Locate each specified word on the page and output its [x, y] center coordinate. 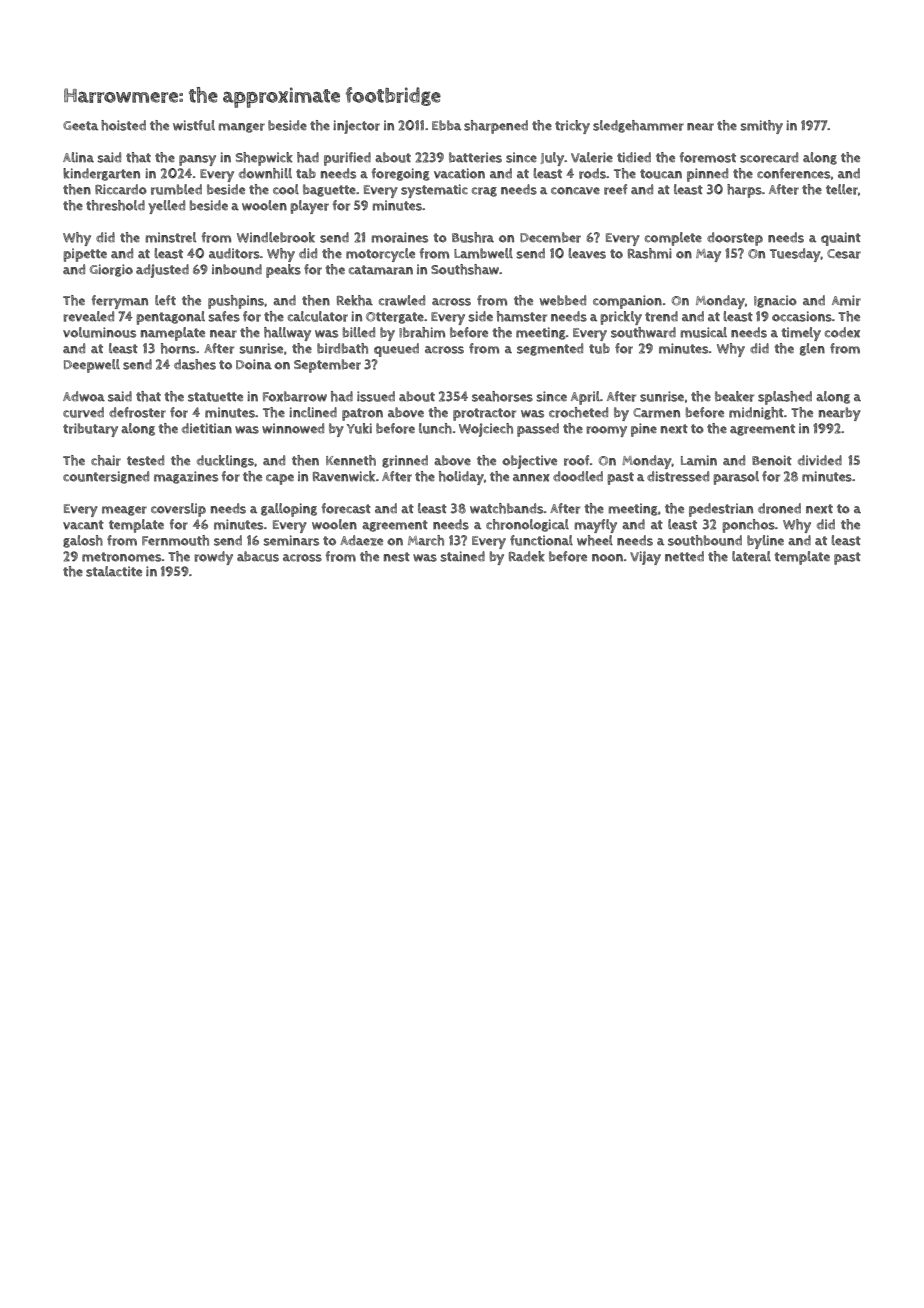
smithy [761, 127]
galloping [289, 510]
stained [462, 556]
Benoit [772, 460]
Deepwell [92, 366]
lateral [751, 556]
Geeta [80, 126]
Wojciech [486, 430]
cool [286, 189]
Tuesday [795, 255]
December [550, 237]
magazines [186, 477]
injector [356, 127]
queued [396, 350]
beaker [734, 396]
